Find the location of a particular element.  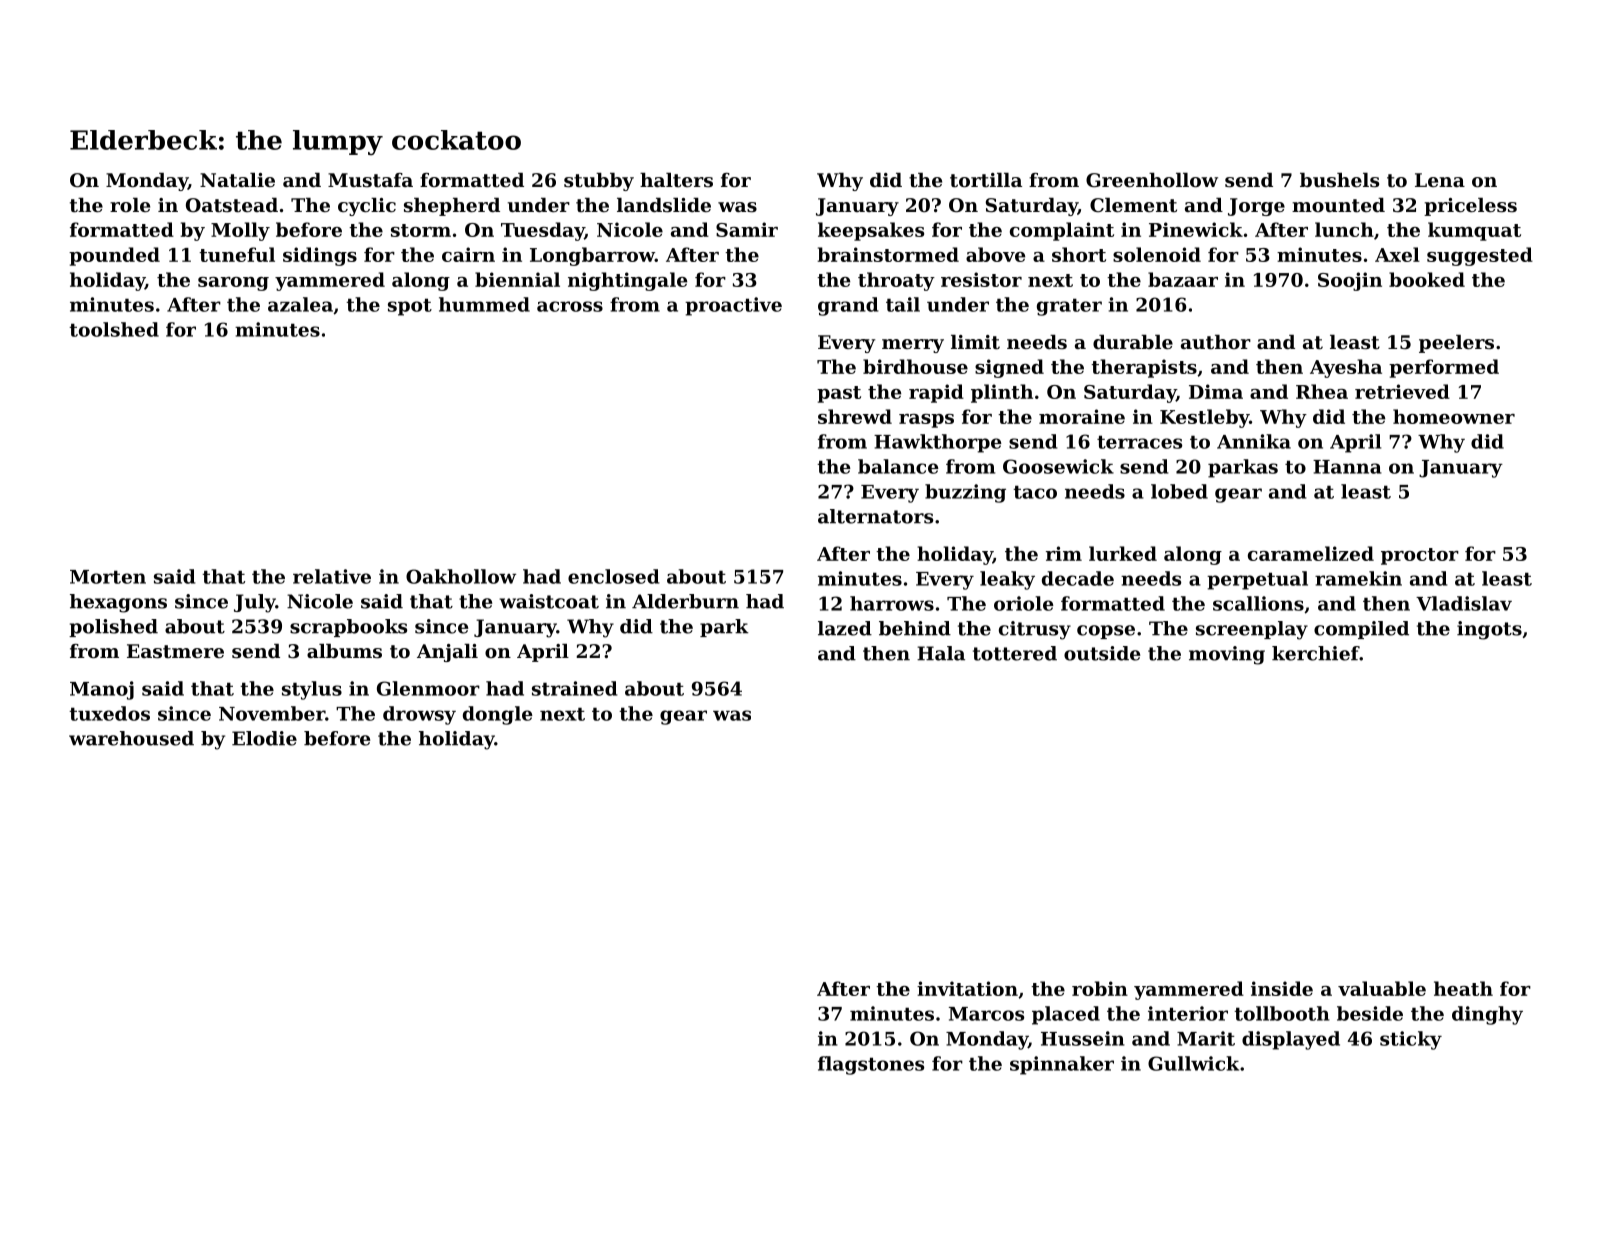

birdhouse is located at coordinates (915, 366).
